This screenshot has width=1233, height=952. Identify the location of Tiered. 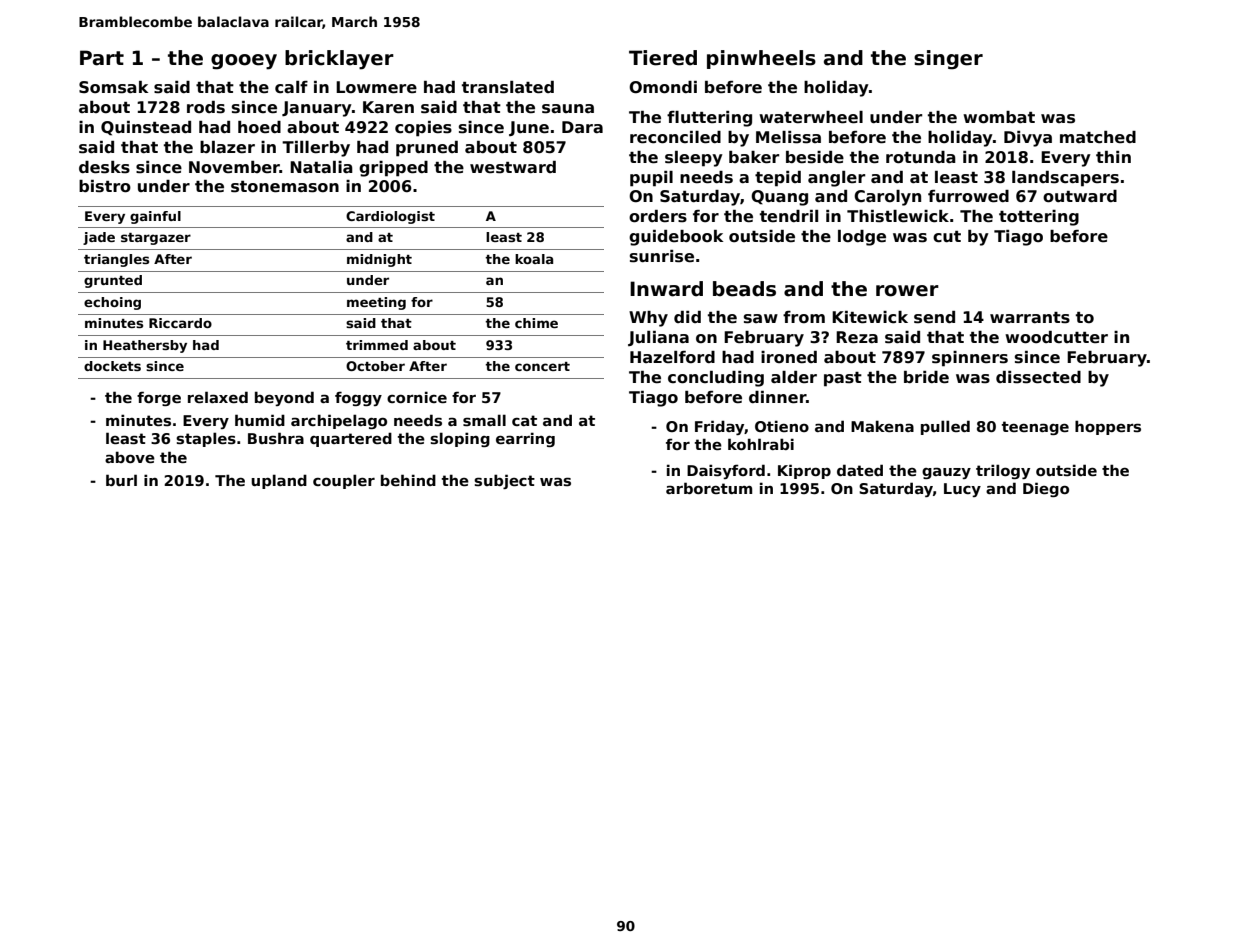
(663, 58).
